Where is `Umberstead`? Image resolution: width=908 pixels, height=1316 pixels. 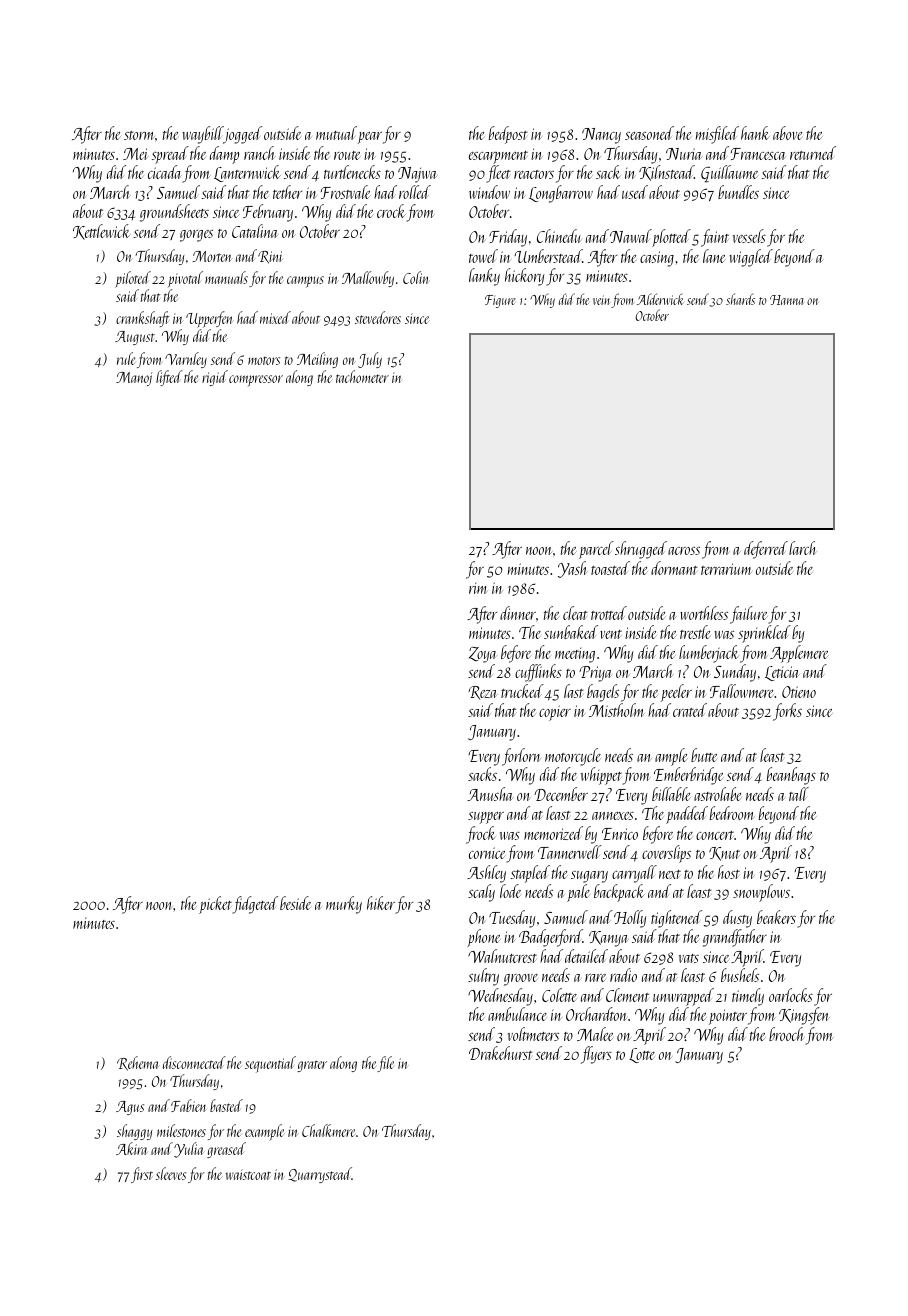
Umberstead is located at coordinates (548, 256).
